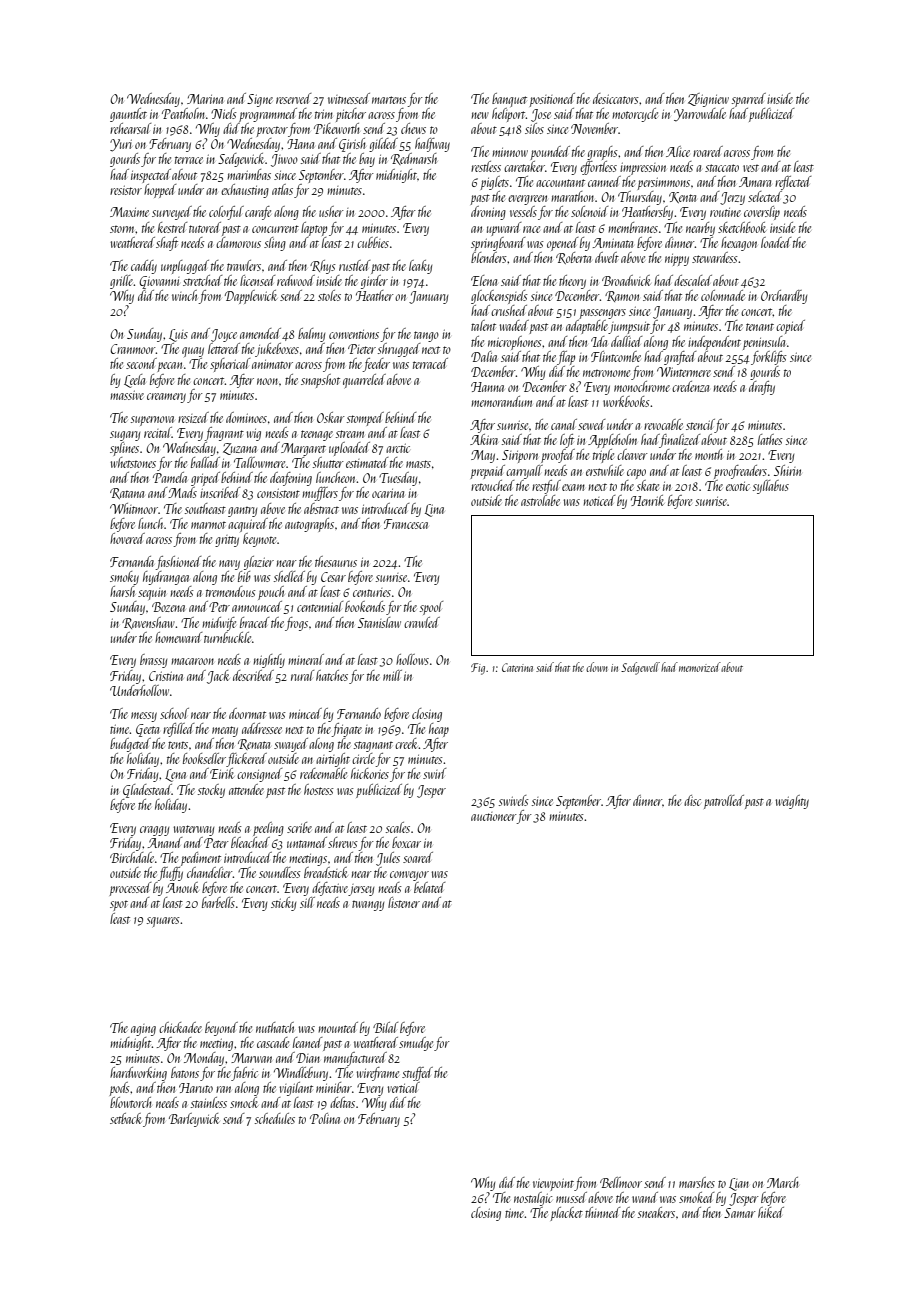 The image size is (924, 1308). What do you see at coordinates (697, 1182) in the screenshot?
I see `marshes` at bounding box center [697, 1182].
